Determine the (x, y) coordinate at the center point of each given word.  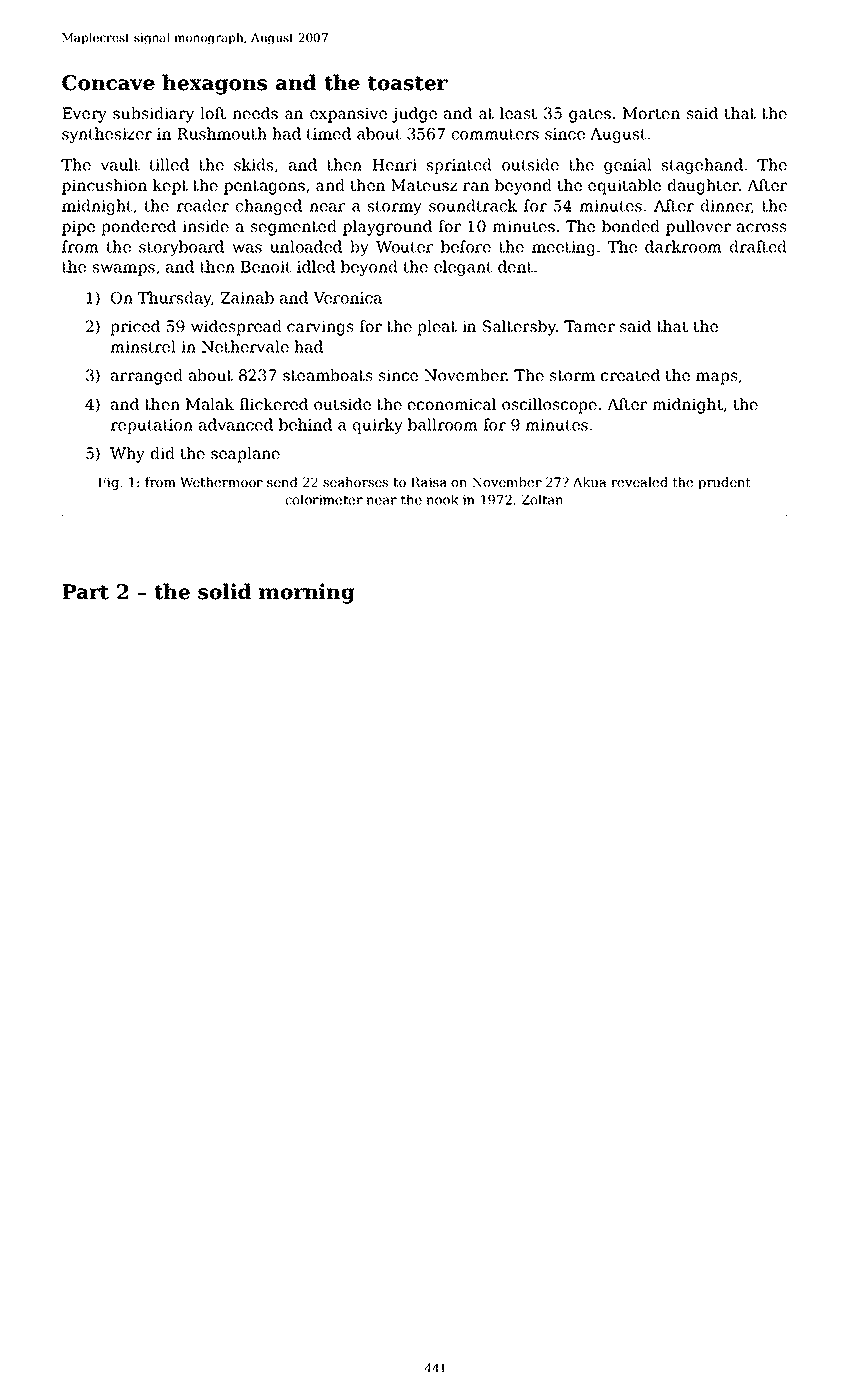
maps (716, 378)
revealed (639, 482)
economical (452, 404)
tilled (169, 164)
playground (387, 228)
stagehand (702, 166)
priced (135, 328)
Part (85, 592)
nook (442, 499)
